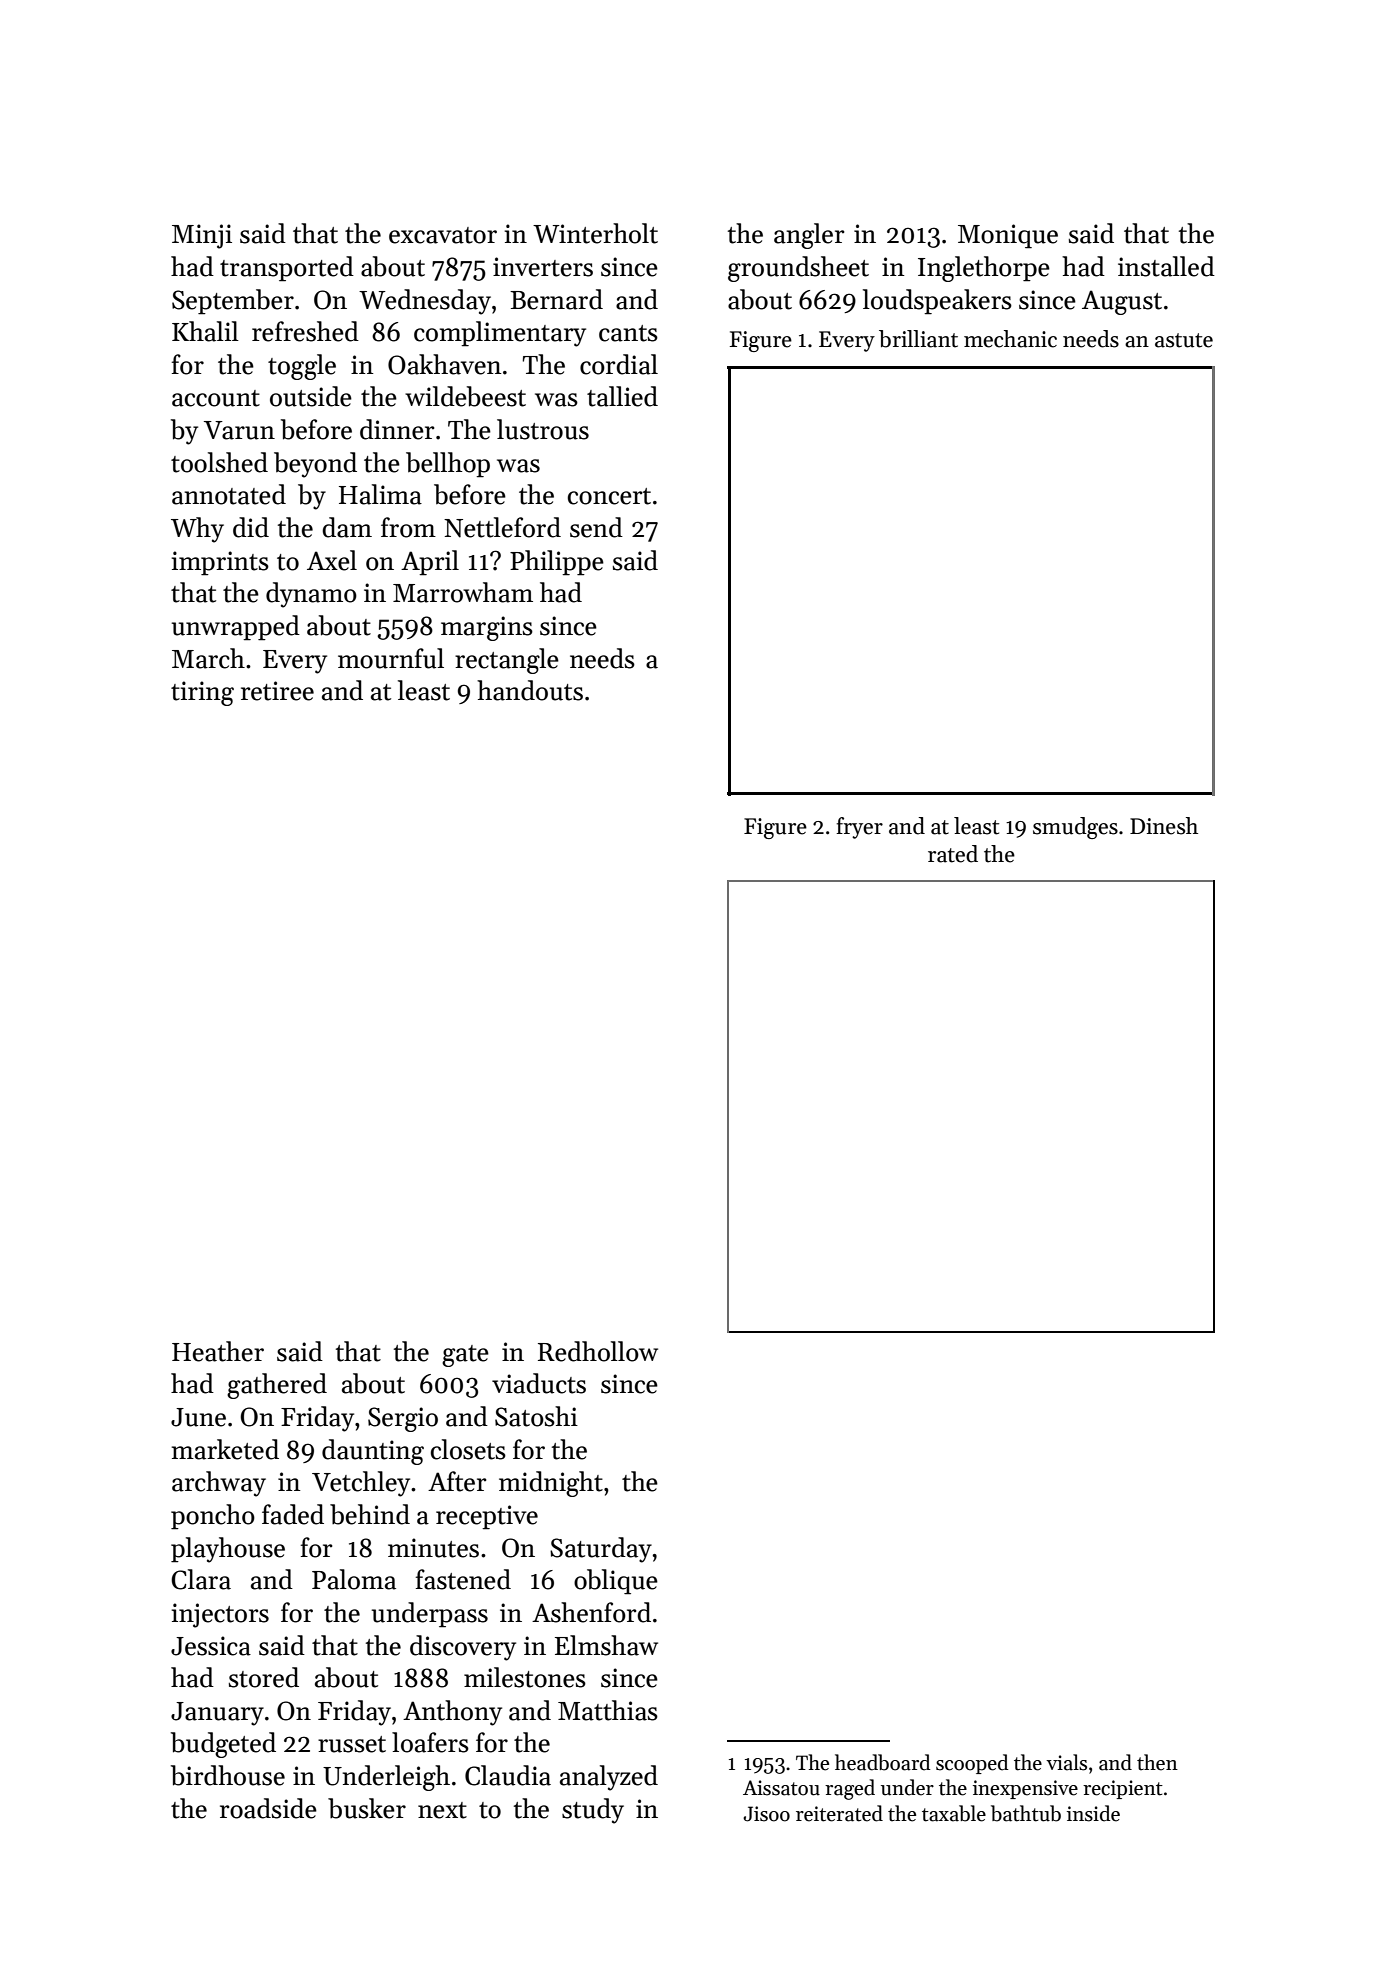 The width and height of the screenshot is (1386, 1969). I want to click on fryer, so click(859, 828).
